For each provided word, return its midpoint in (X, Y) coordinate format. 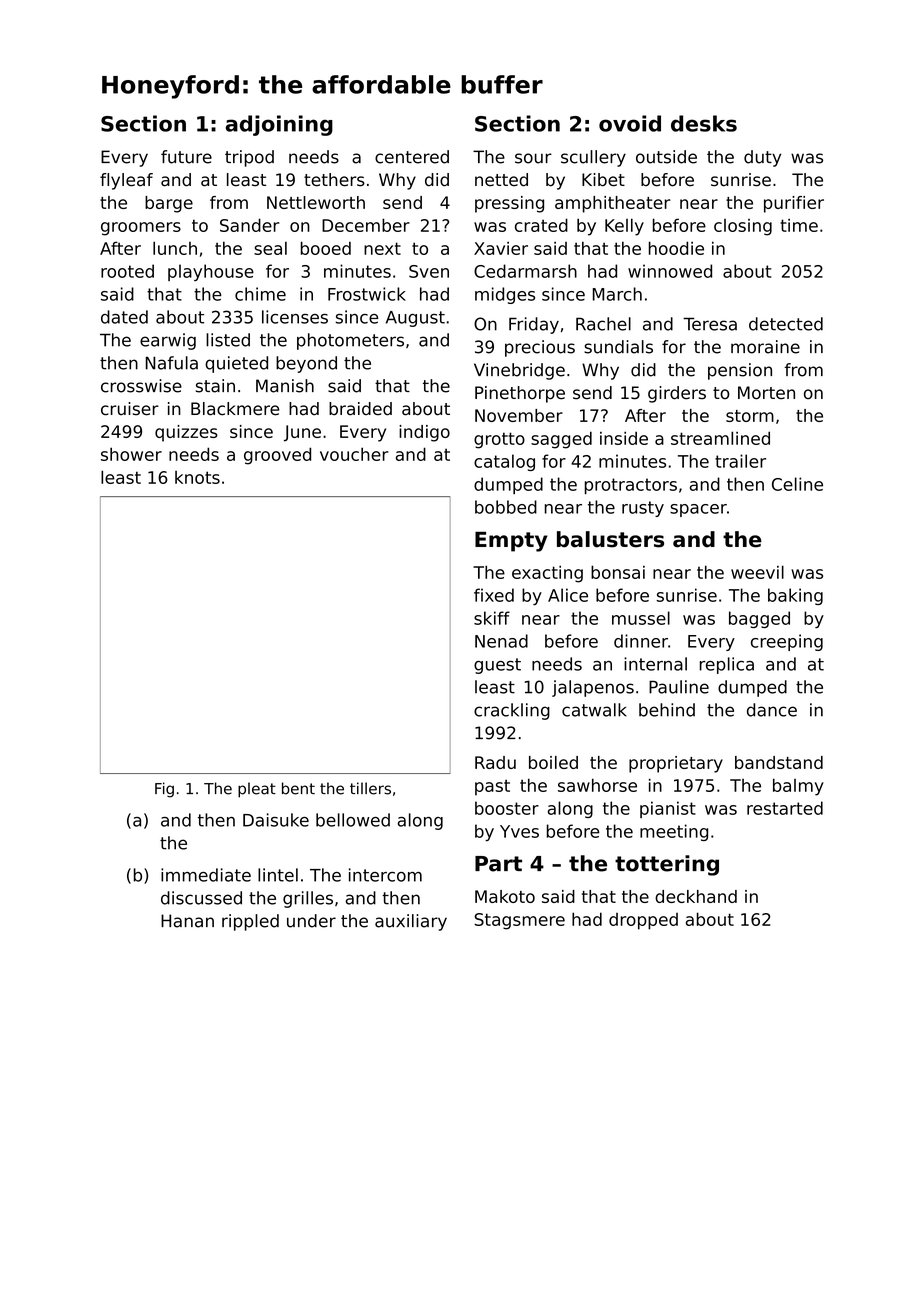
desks (704, 123)
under (311, 921)
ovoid (630, 123)
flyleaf (126, 181)
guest (497, 666)
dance (772, 710)
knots (197, 477)
